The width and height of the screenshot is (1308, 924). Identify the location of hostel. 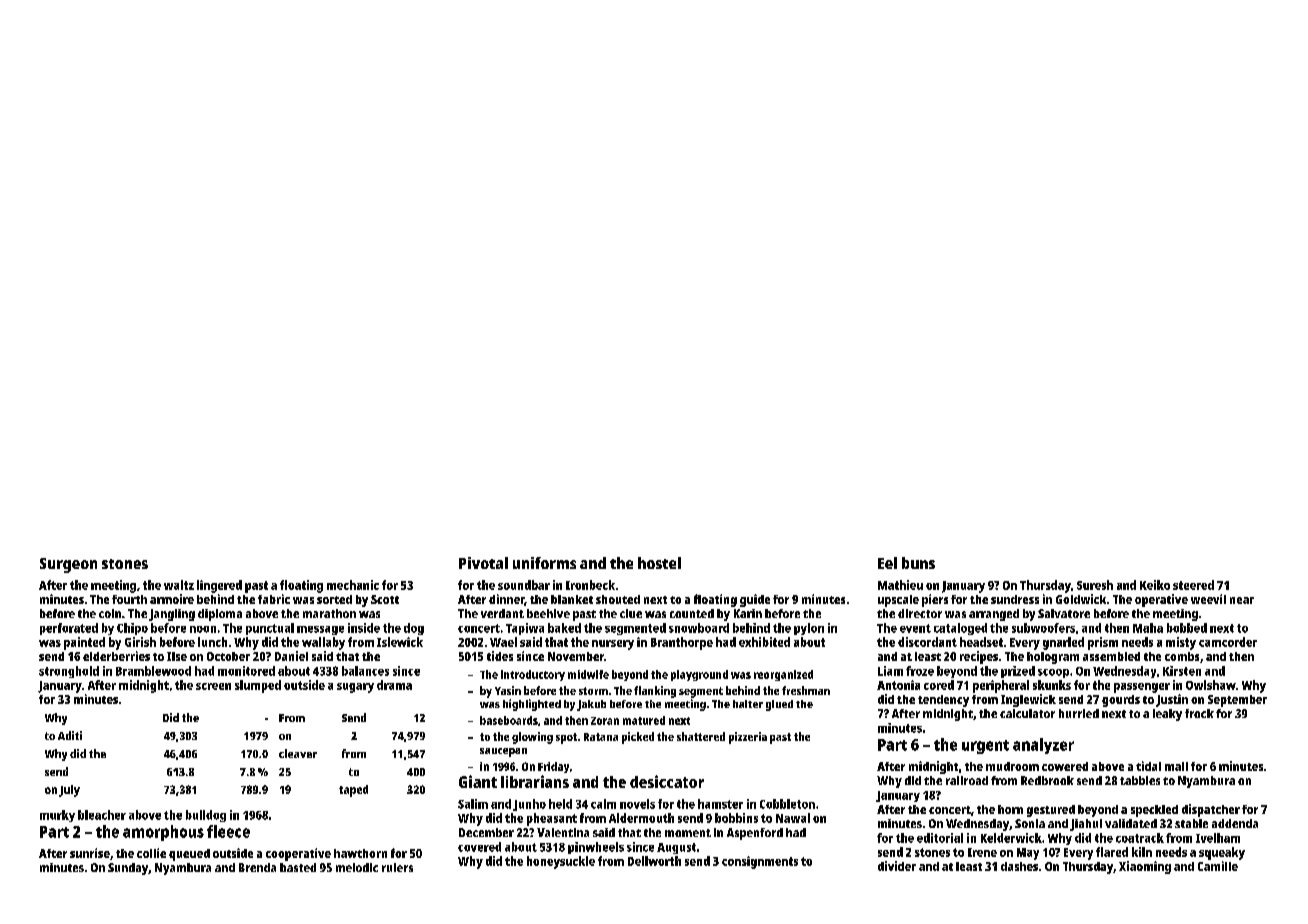
(659, 563).
